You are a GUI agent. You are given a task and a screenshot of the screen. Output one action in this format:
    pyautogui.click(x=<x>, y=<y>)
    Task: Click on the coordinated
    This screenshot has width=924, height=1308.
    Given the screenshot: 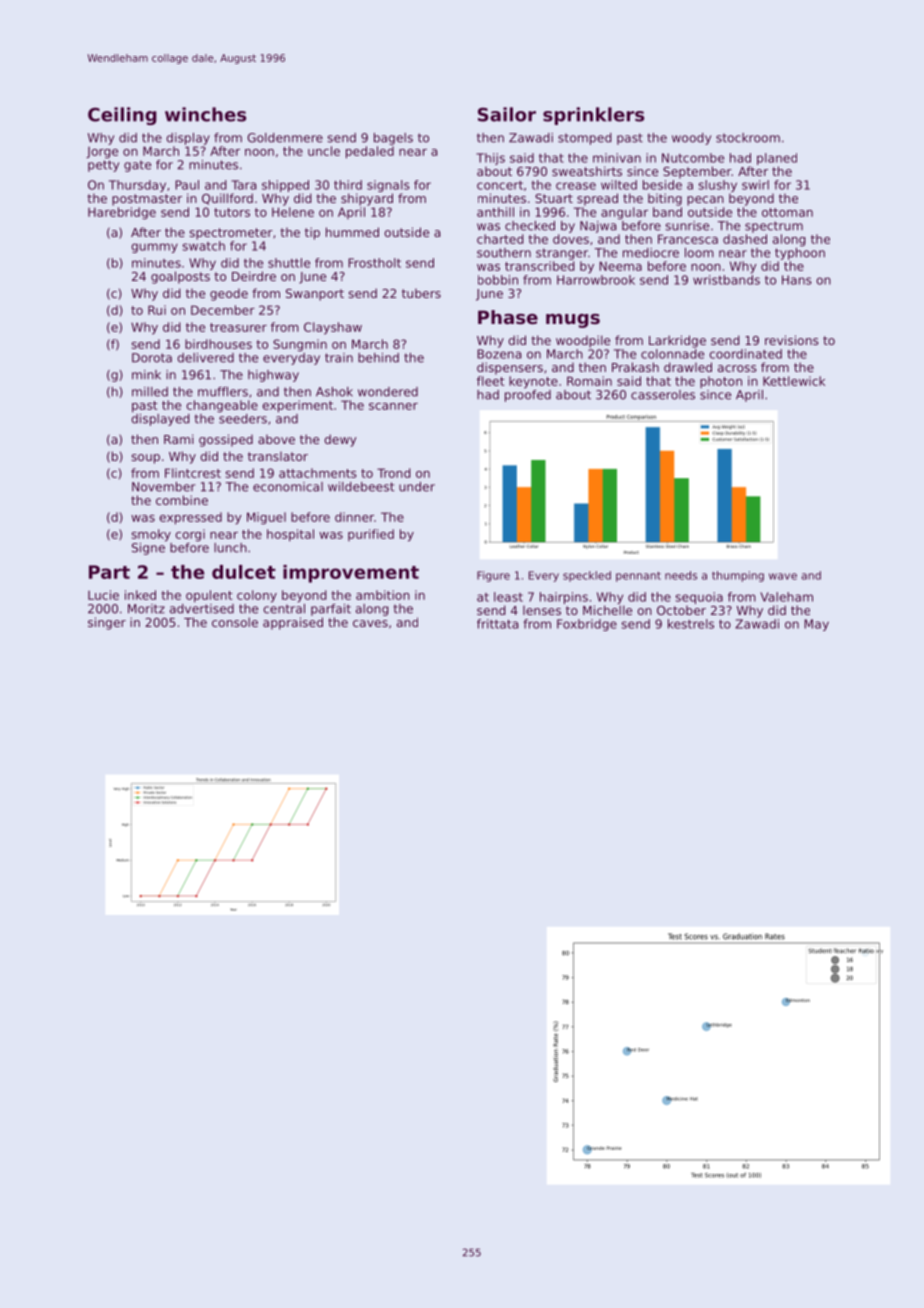 What is the action you would take?
    pyautogui.click(x=746, y=354)
